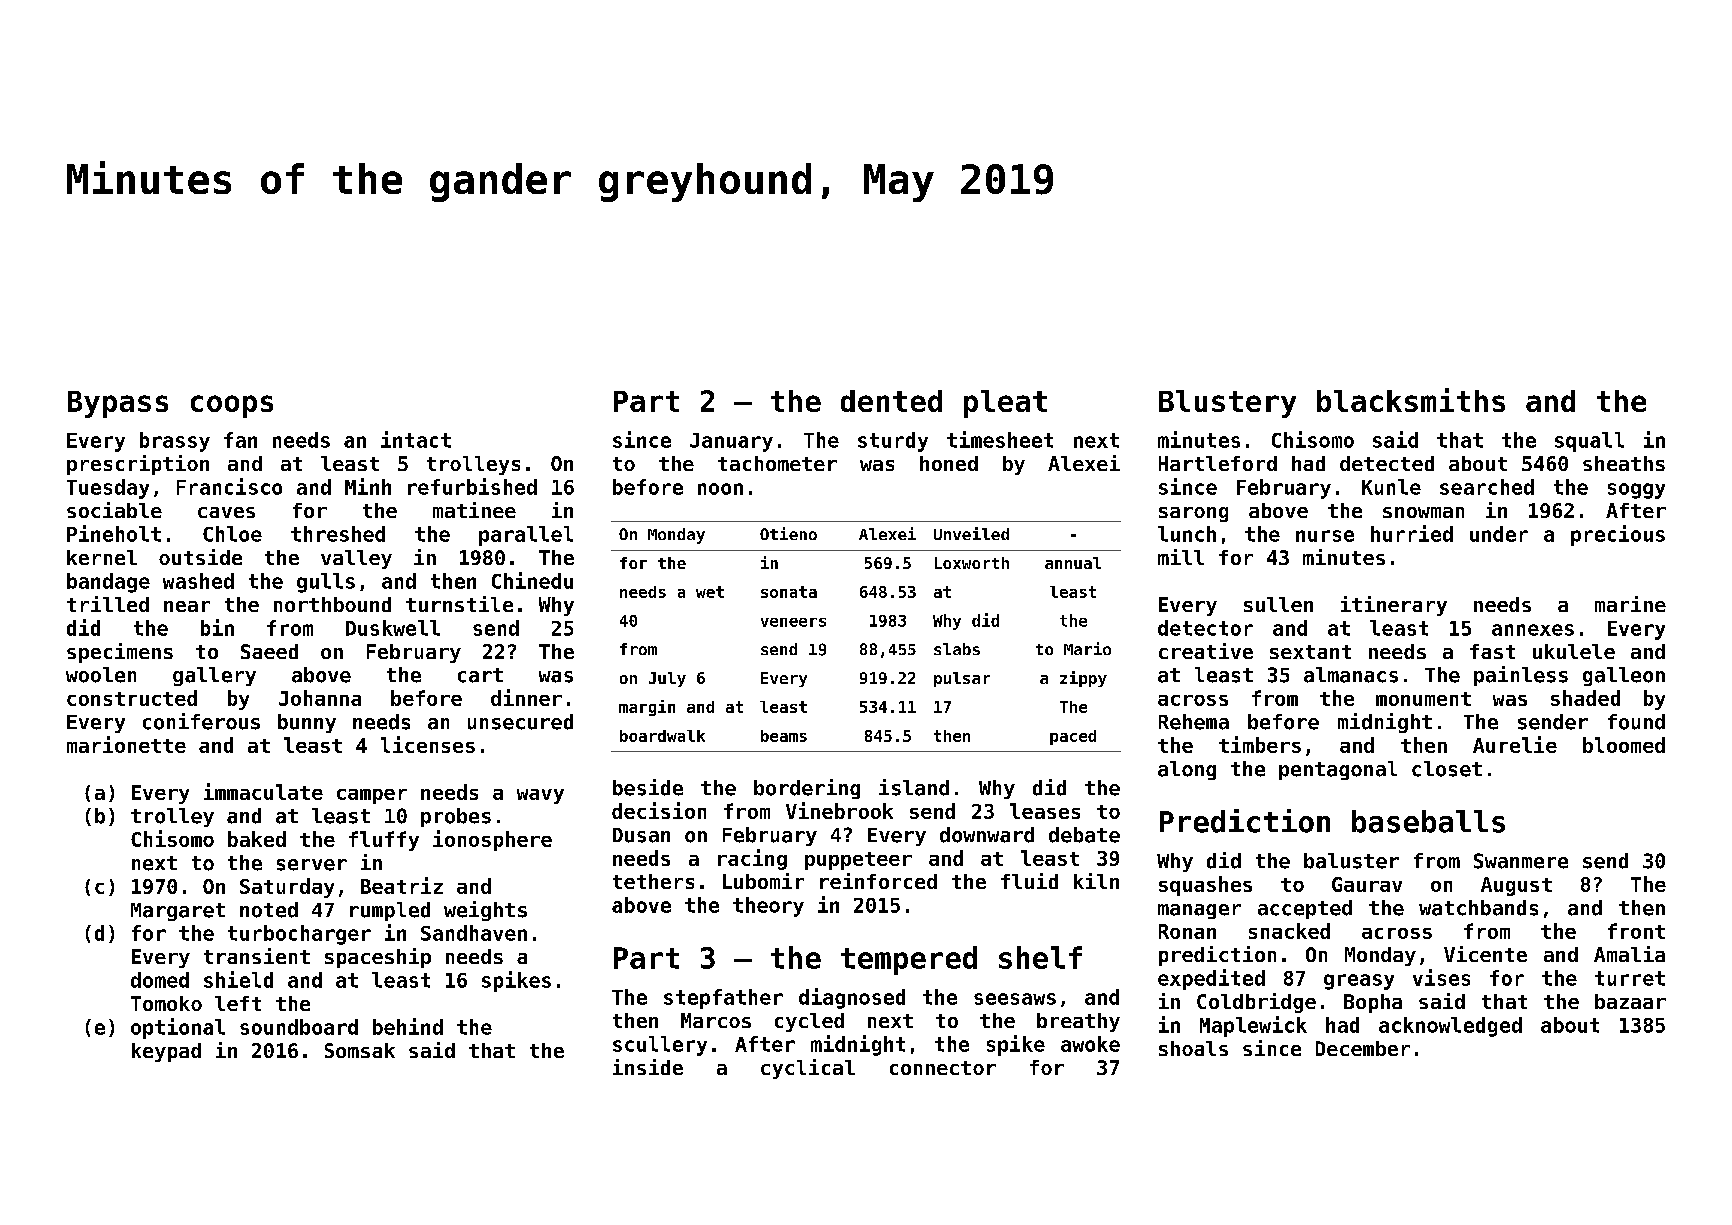 Image resolution: width=1732 pixels, height=1225 pixels. What do you see at coordinates (360, 1050) in the image?
I see `Somsak` at bounding box center [360, 1050].
